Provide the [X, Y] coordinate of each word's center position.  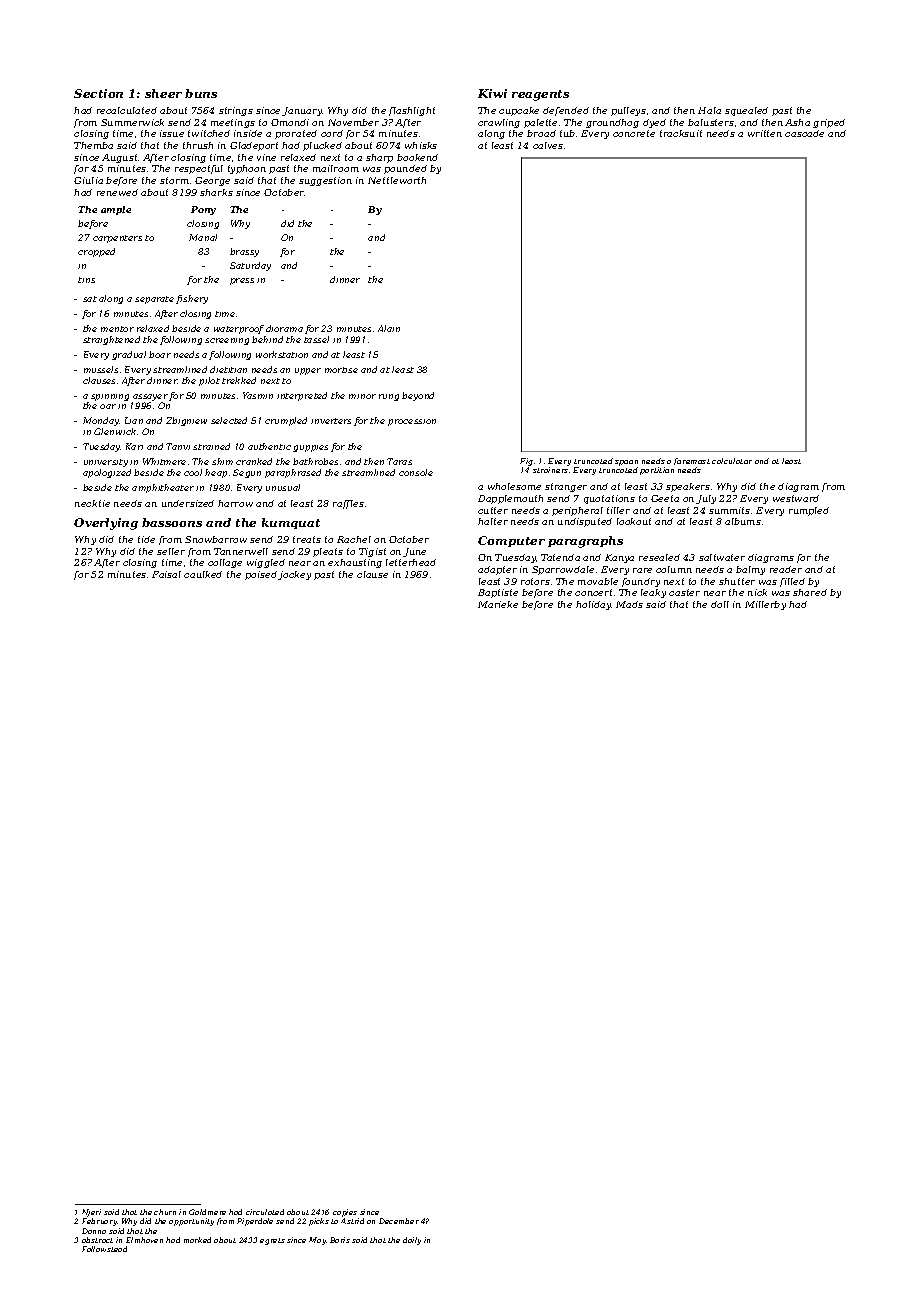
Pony [203, 210]
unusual [283, 487]
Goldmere [207, 1212]
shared [810, 592]
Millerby [765, 605]
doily [412, 1241]
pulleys [628, 111]
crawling [499, 123]
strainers [550, 470]
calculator [732, 461]
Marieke [498, 604]
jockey [294, 575]
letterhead [411, 562]
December [399, 1221]
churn [165, 1212]
